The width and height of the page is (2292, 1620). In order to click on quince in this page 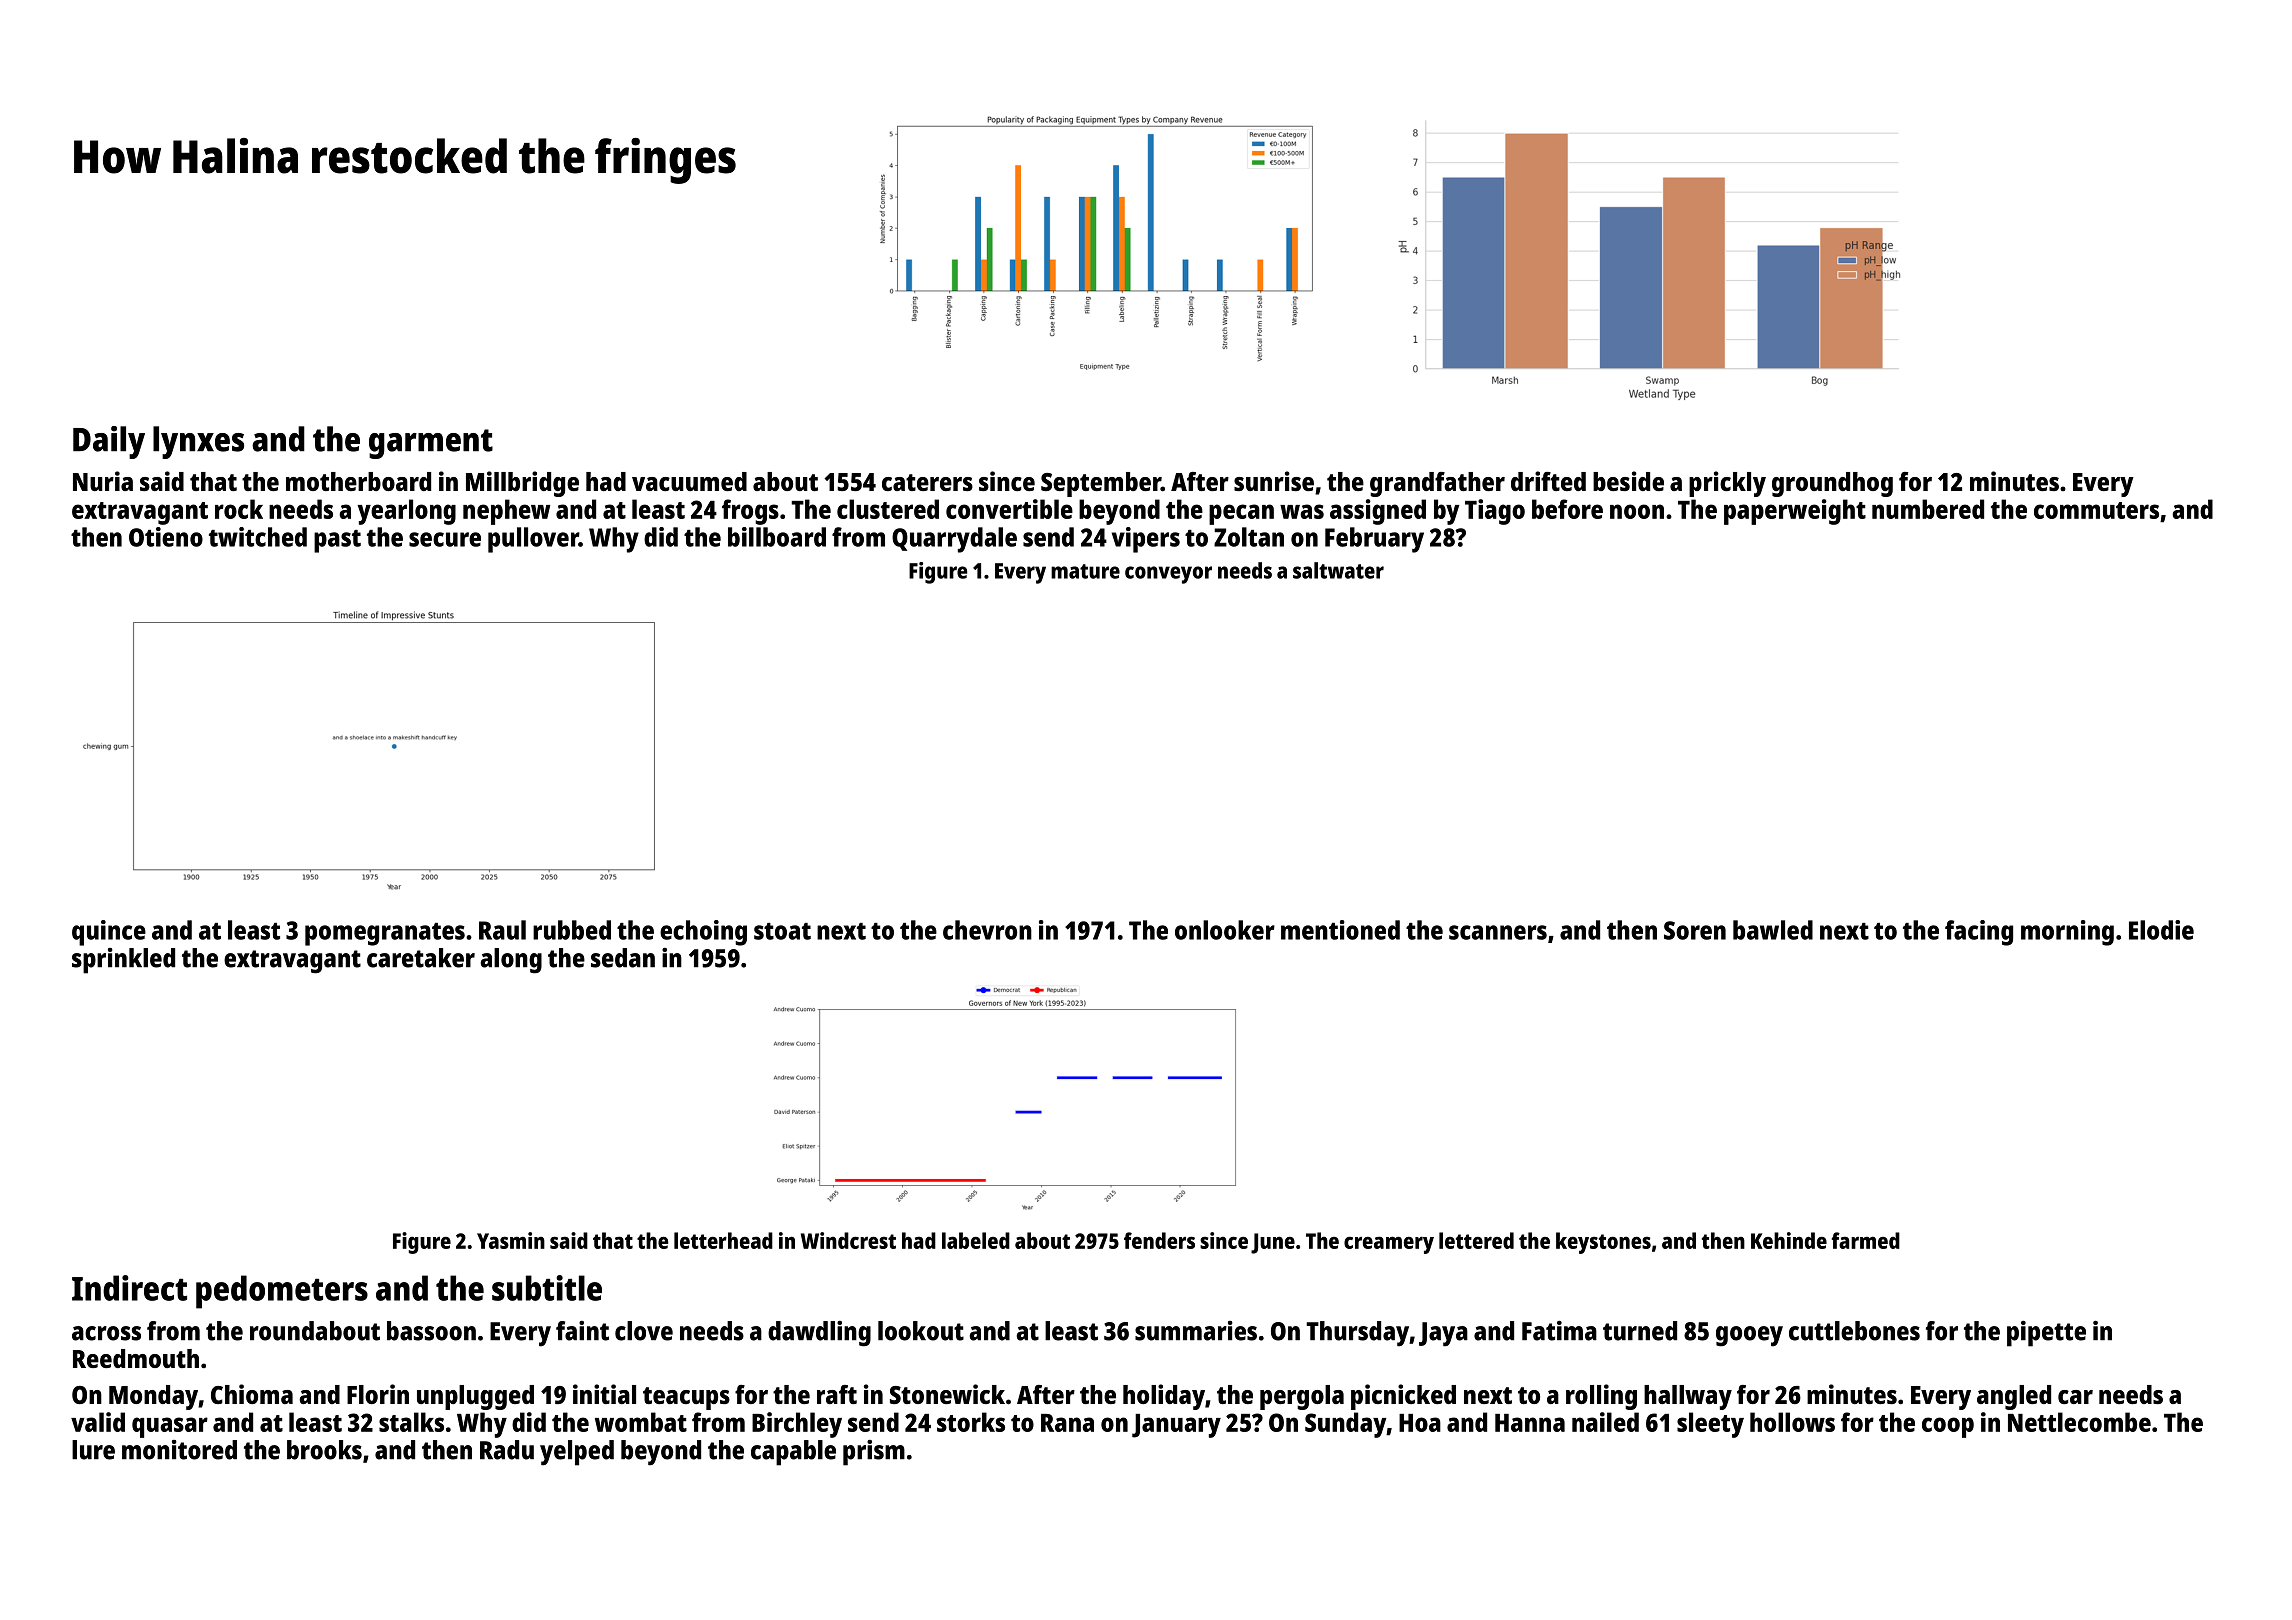, I will do `click(109, 933)`.
